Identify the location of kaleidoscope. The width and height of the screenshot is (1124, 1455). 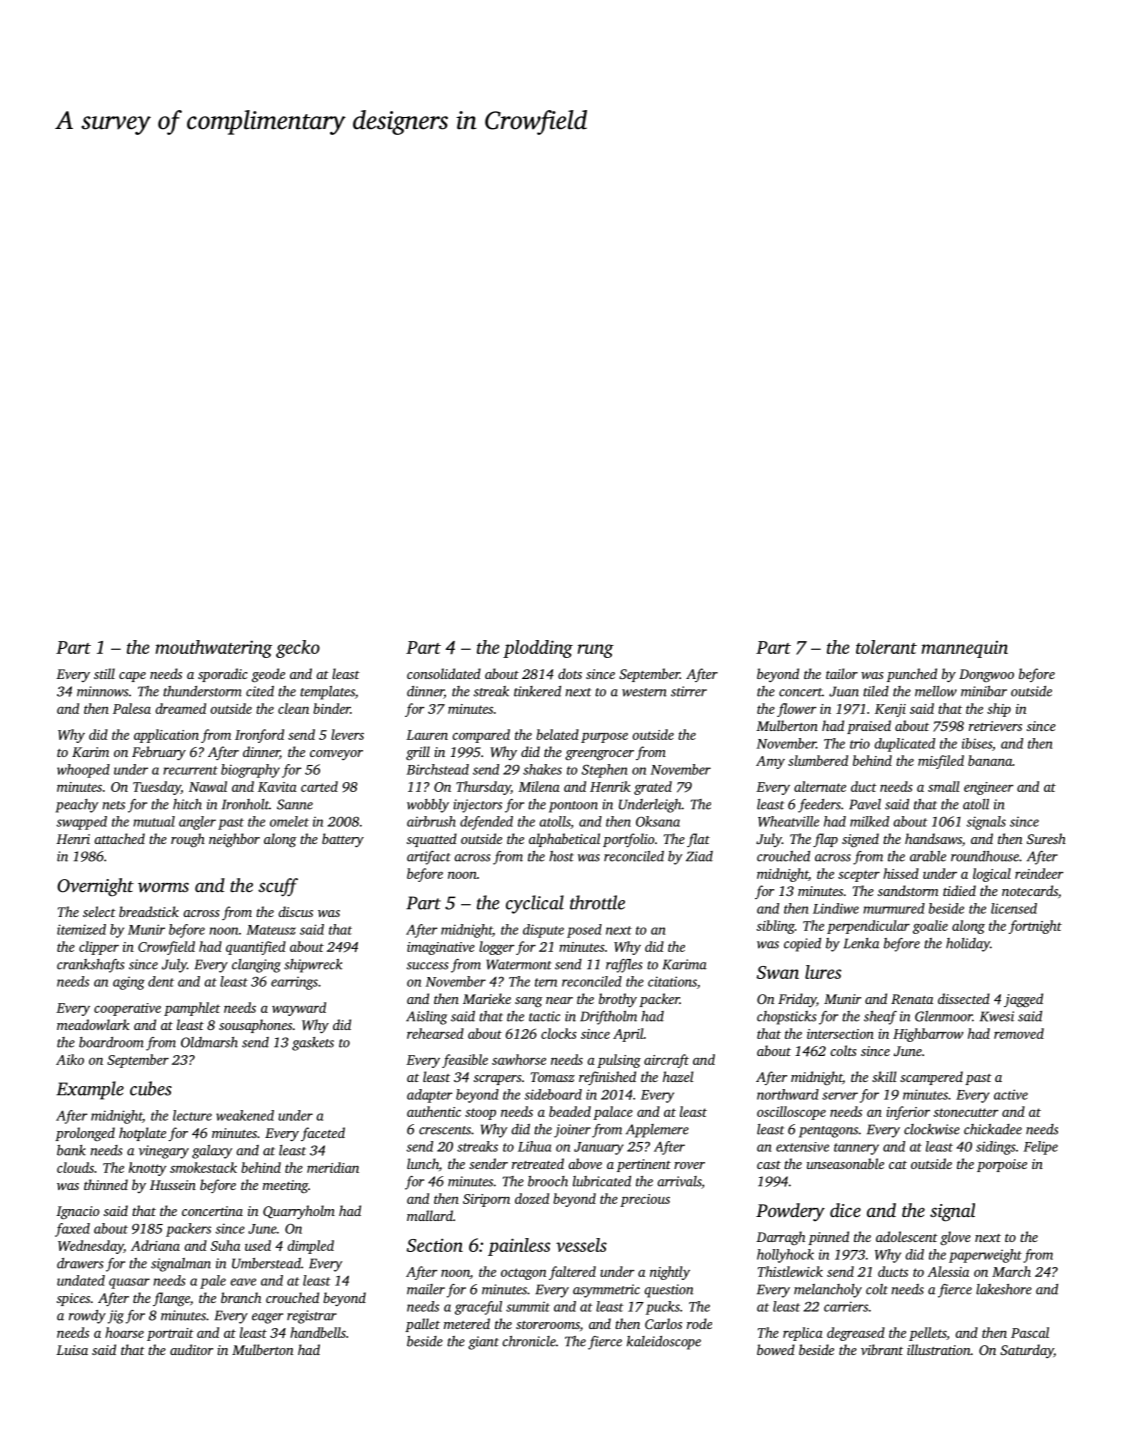
(664, 1343).
